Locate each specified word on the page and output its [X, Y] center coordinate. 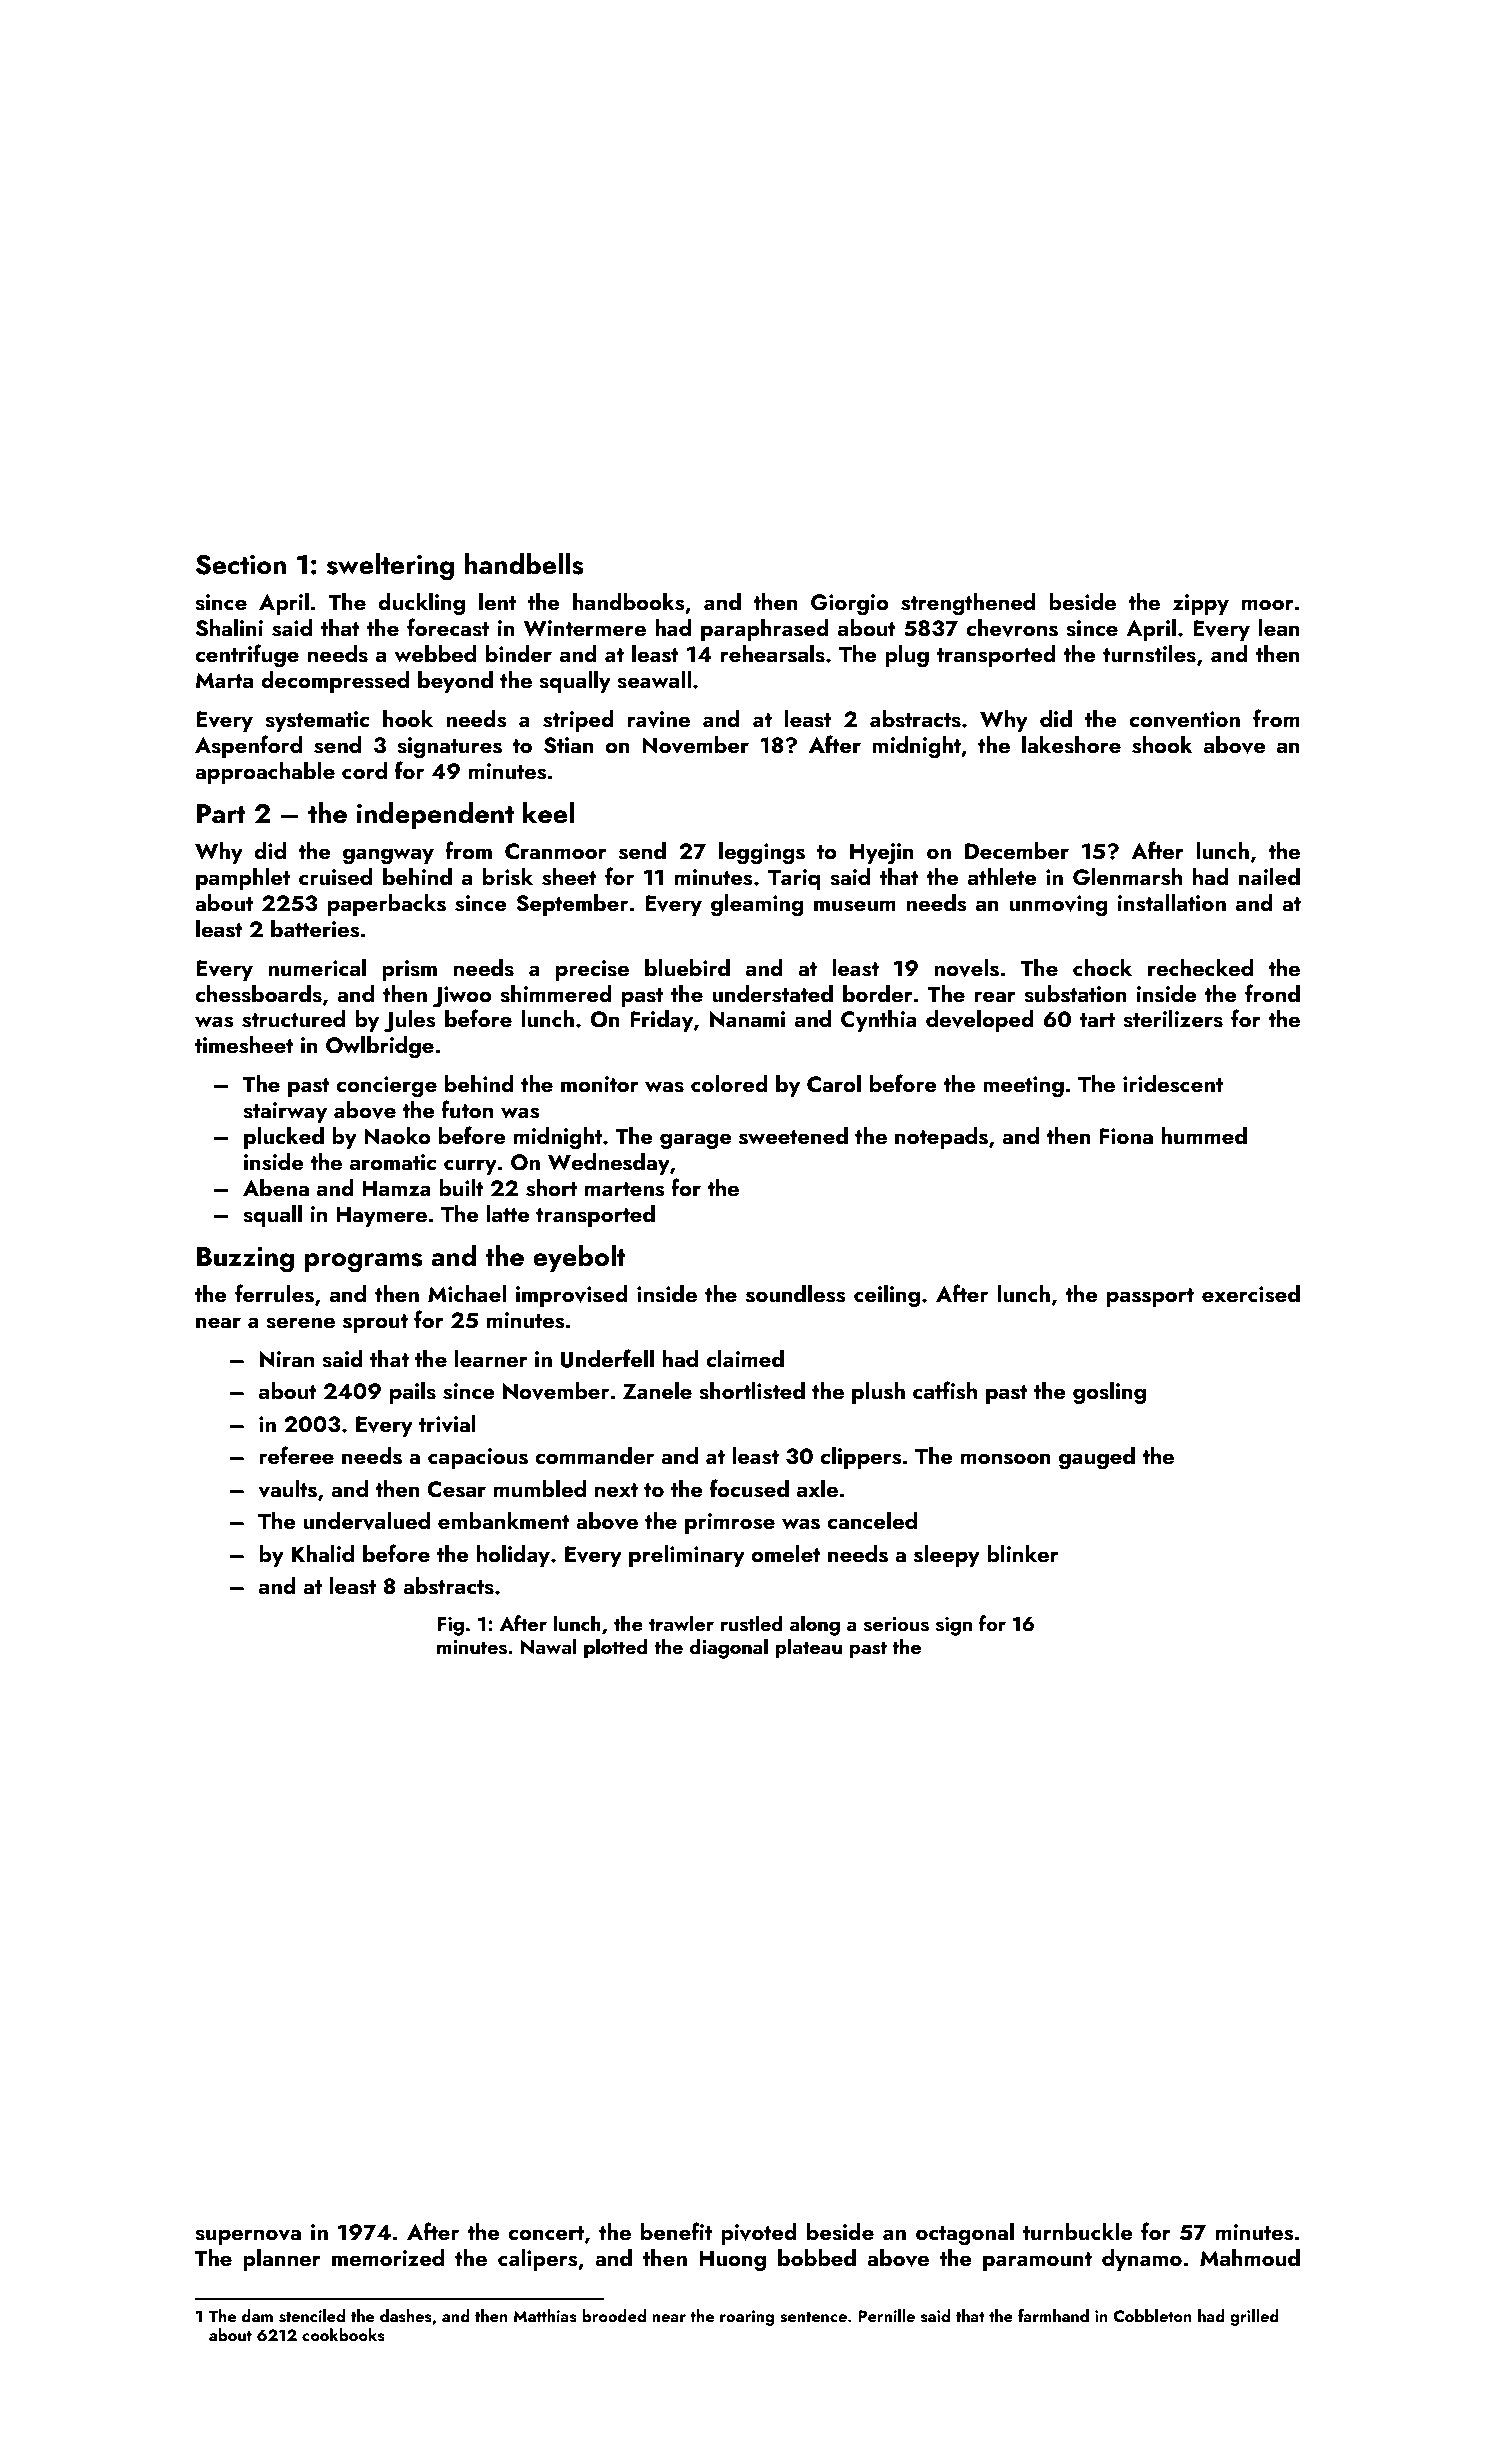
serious [896, 1624]
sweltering [390, 567]
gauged [1097, 1458]
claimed [745, 1358]
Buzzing [245, 1260]
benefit [676, 2231]
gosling [1109, 1393]
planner [282, 2260]
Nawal [549, 1646]
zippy [1201, 604]
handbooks [628, 602]
